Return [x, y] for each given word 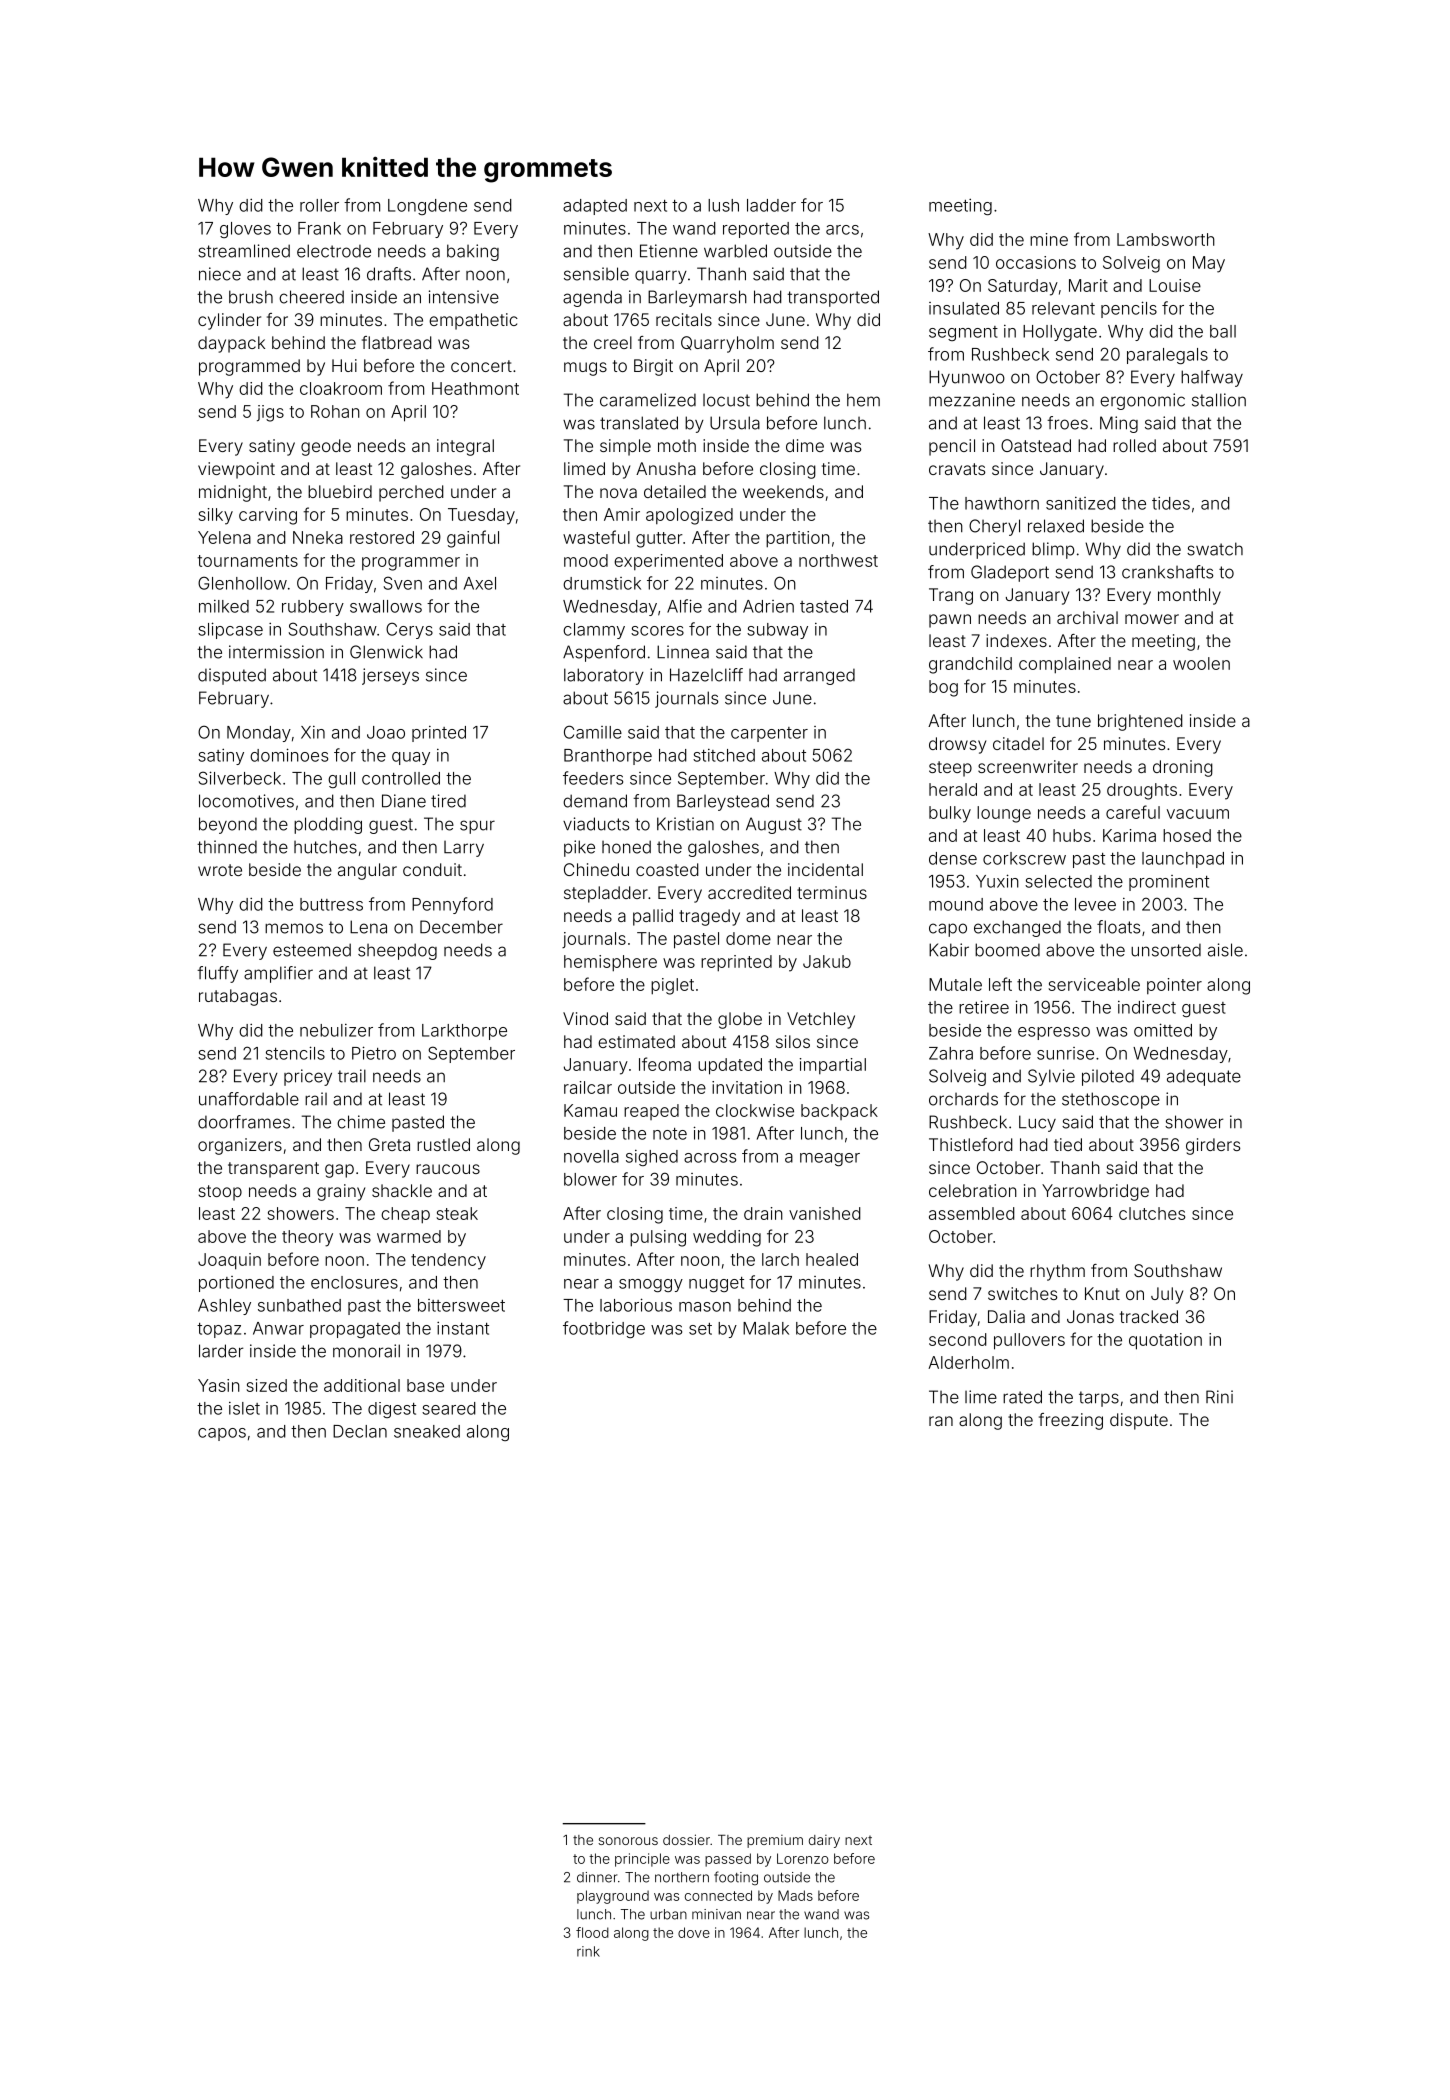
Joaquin [229, 1261]
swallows [386, 606]
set [700, 1329]
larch [780, 1259]
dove [694, 1932]
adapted [595, 207]
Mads [795, 1895]
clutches [1152, 1213]
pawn [950, 621]
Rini [1219, 1397]
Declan [360, 1431]
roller [319, 205]
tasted [824, 606]
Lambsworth [1166, 239]
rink [588, 1951]
